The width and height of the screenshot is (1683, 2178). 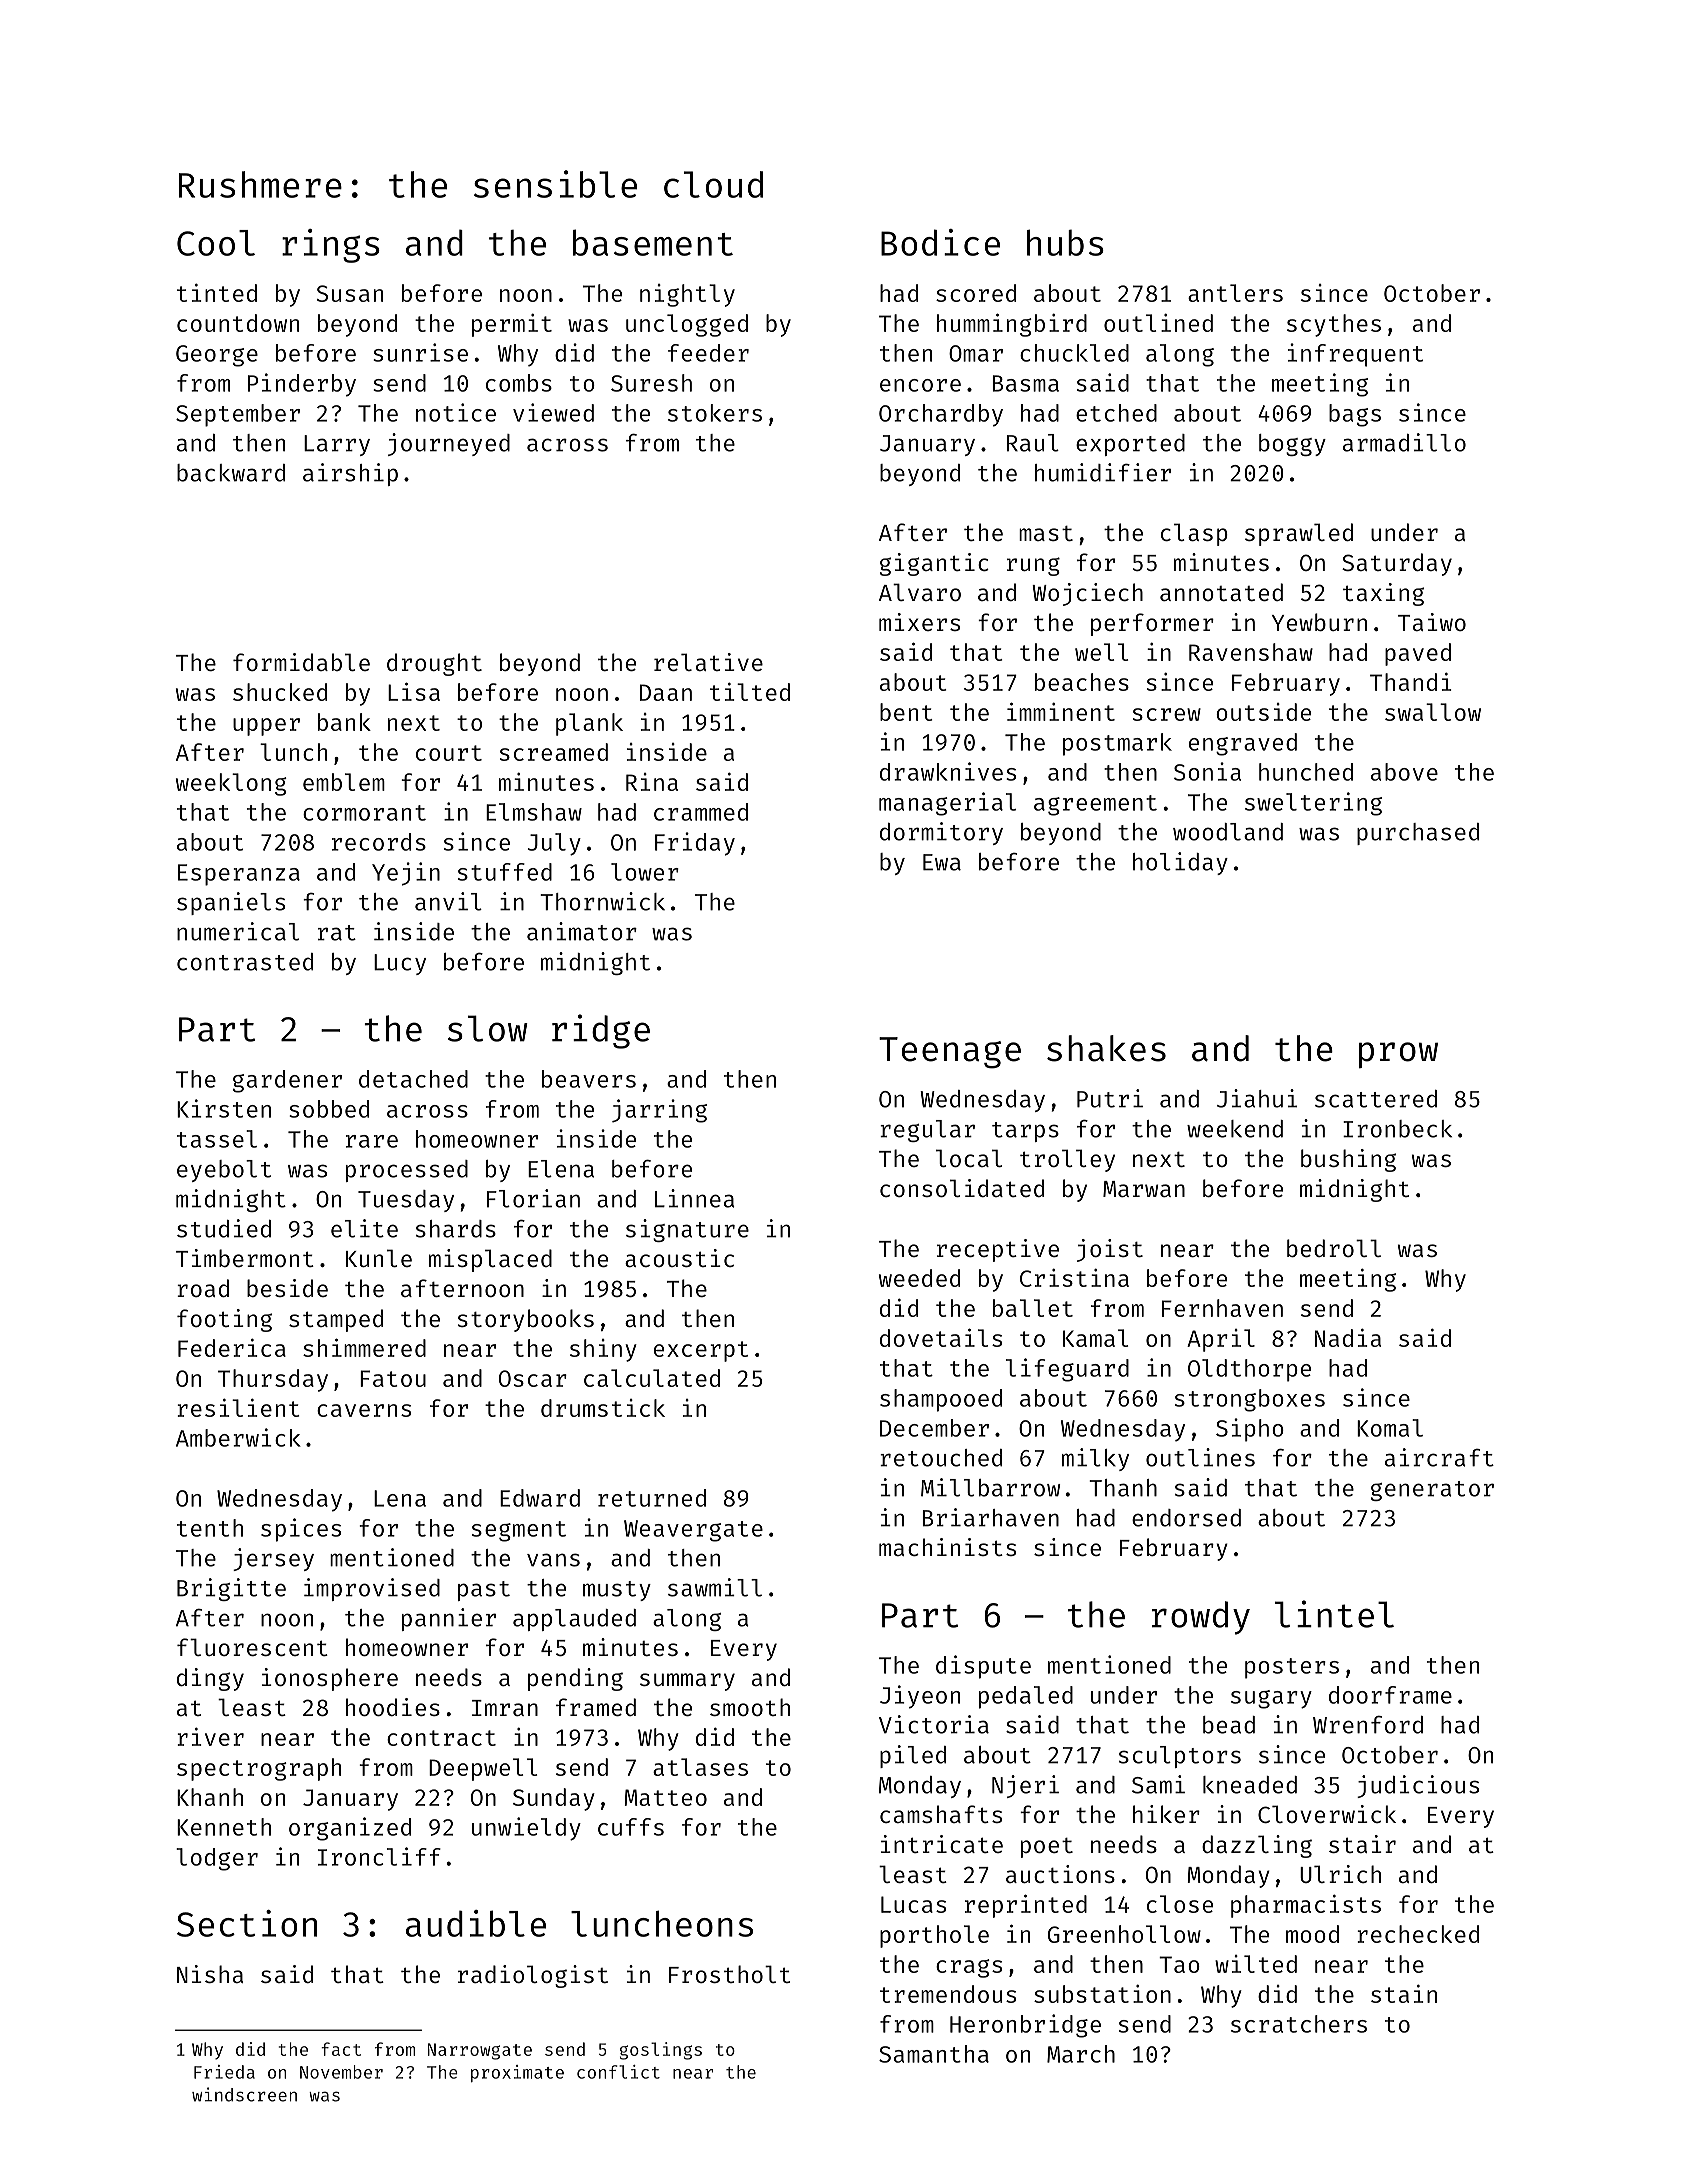 What do you see at coordinates (653, 242) in the screenshot?
I see `basement` at bounding box center [653, 242].
